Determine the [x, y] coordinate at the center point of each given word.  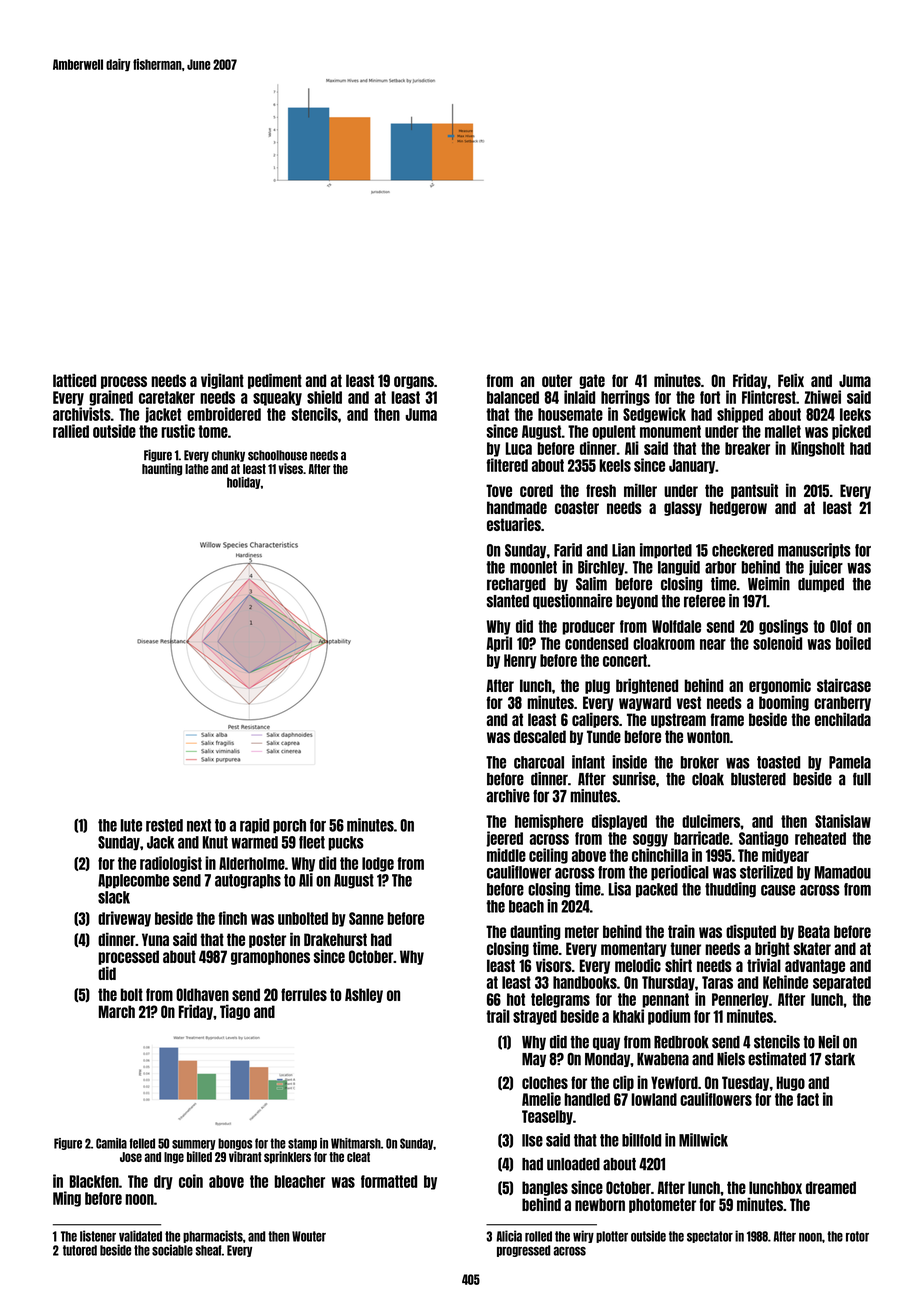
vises [290, 468]
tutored [80, 1250]
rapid [254, 826]
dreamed [831, 1187]
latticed [74, 380]
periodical [680, 873]
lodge [378, 864]
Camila [111, 1143]
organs [414, 382]
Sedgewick [654, 415]
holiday [244, 483]
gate [592, 381]
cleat [358, 1157]
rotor [857, 1236]
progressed [524, 1251]
